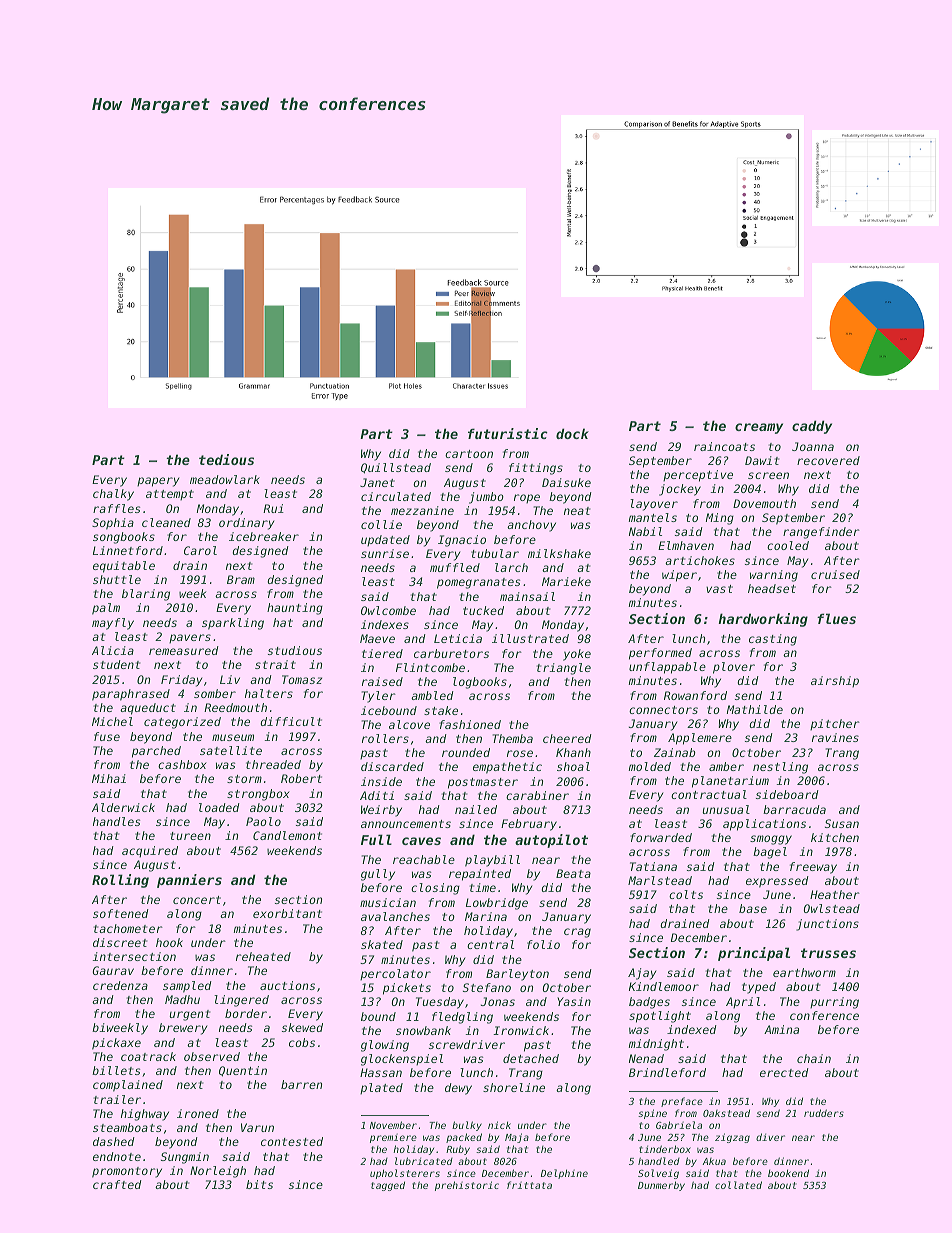 This screenshot has height=1233, width=952. I want to click on tedious, so click(226, 459).
